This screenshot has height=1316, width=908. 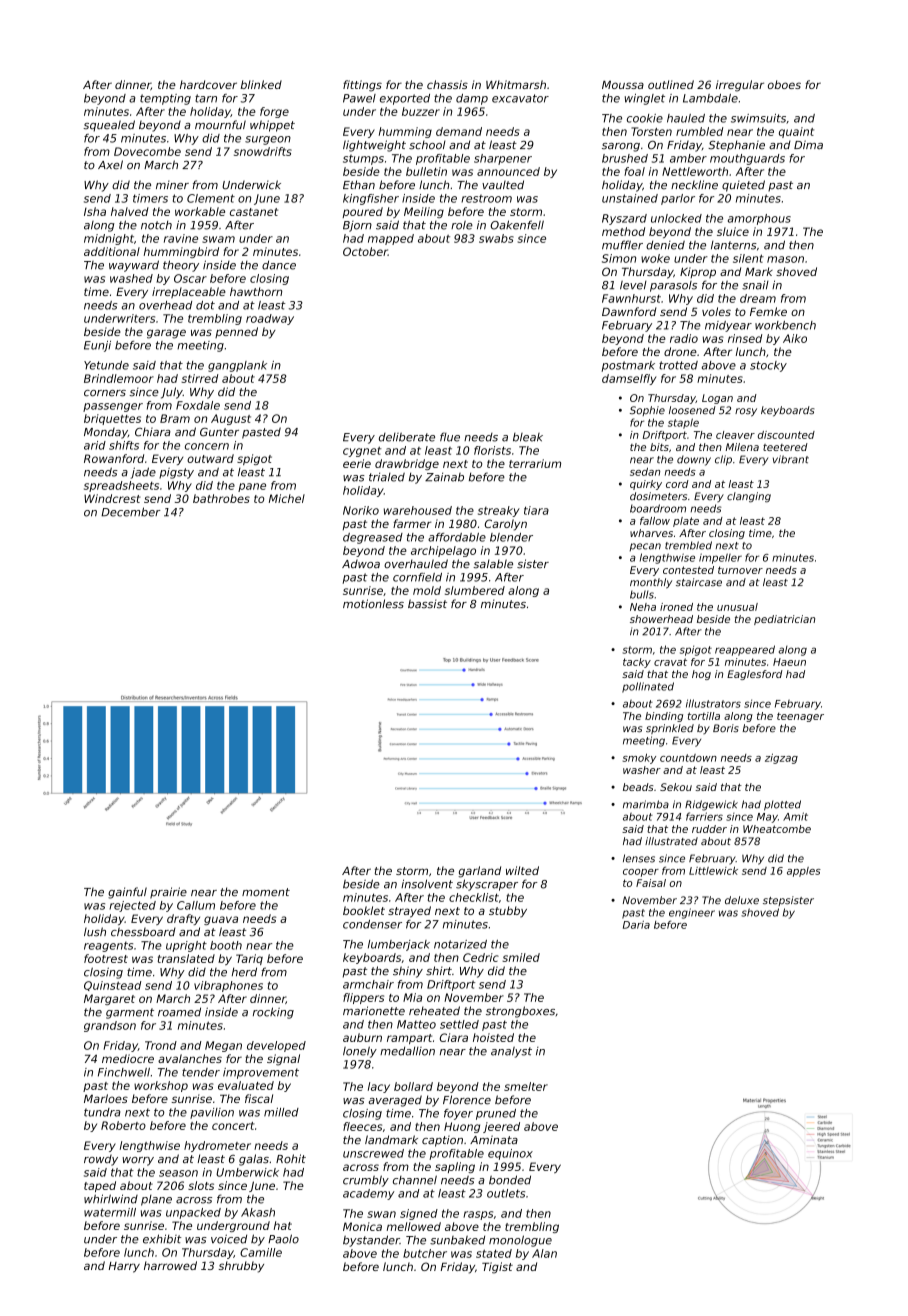 I want to click on gainful, so click(x=127, y=893).
